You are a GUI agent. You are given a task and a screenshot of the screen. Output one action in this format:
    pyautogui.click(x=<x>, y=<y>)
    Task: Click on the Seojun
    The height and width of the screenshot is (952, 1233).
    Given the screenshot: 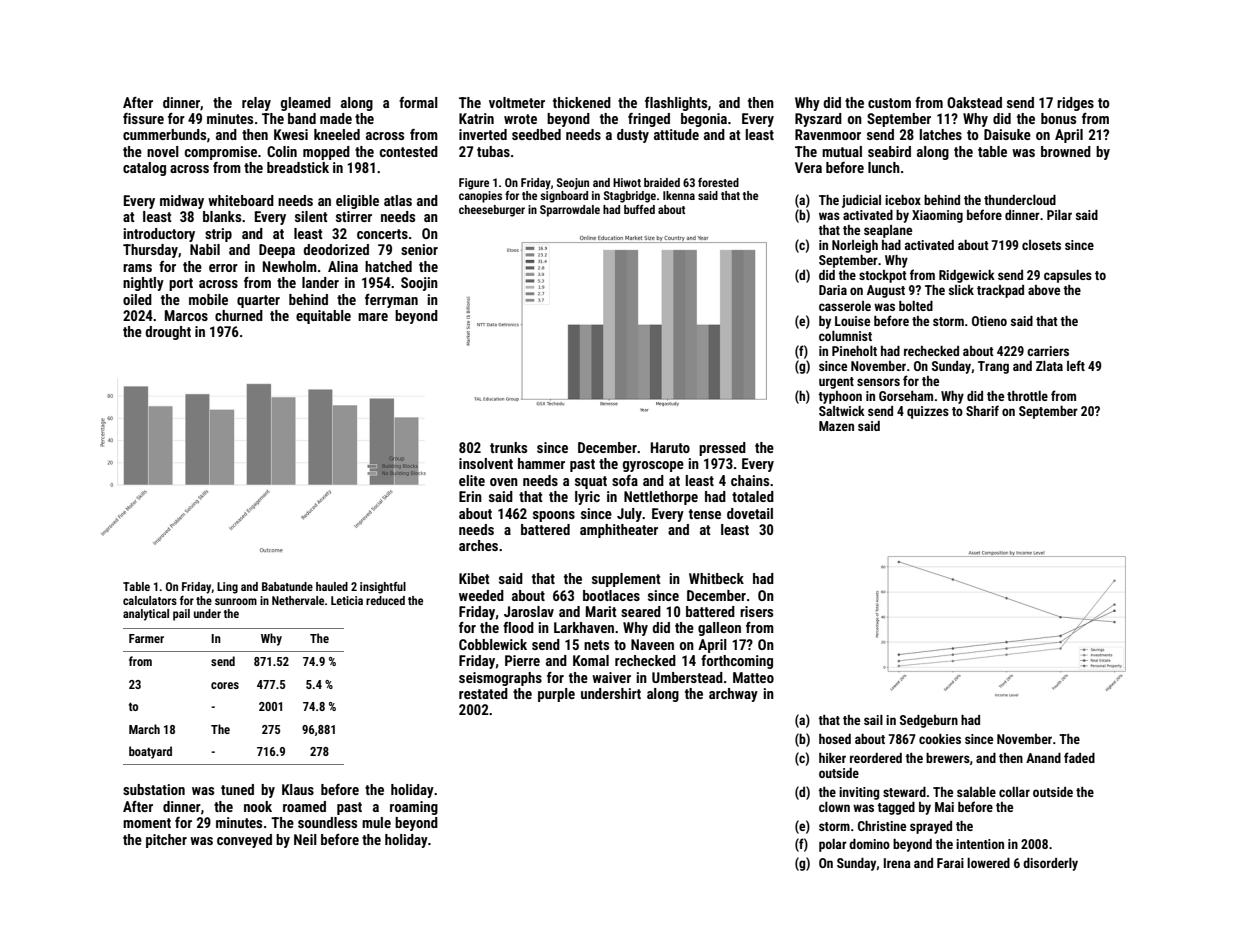 What is the action you would take?
    pyautogui.click(x=573, y=184)
